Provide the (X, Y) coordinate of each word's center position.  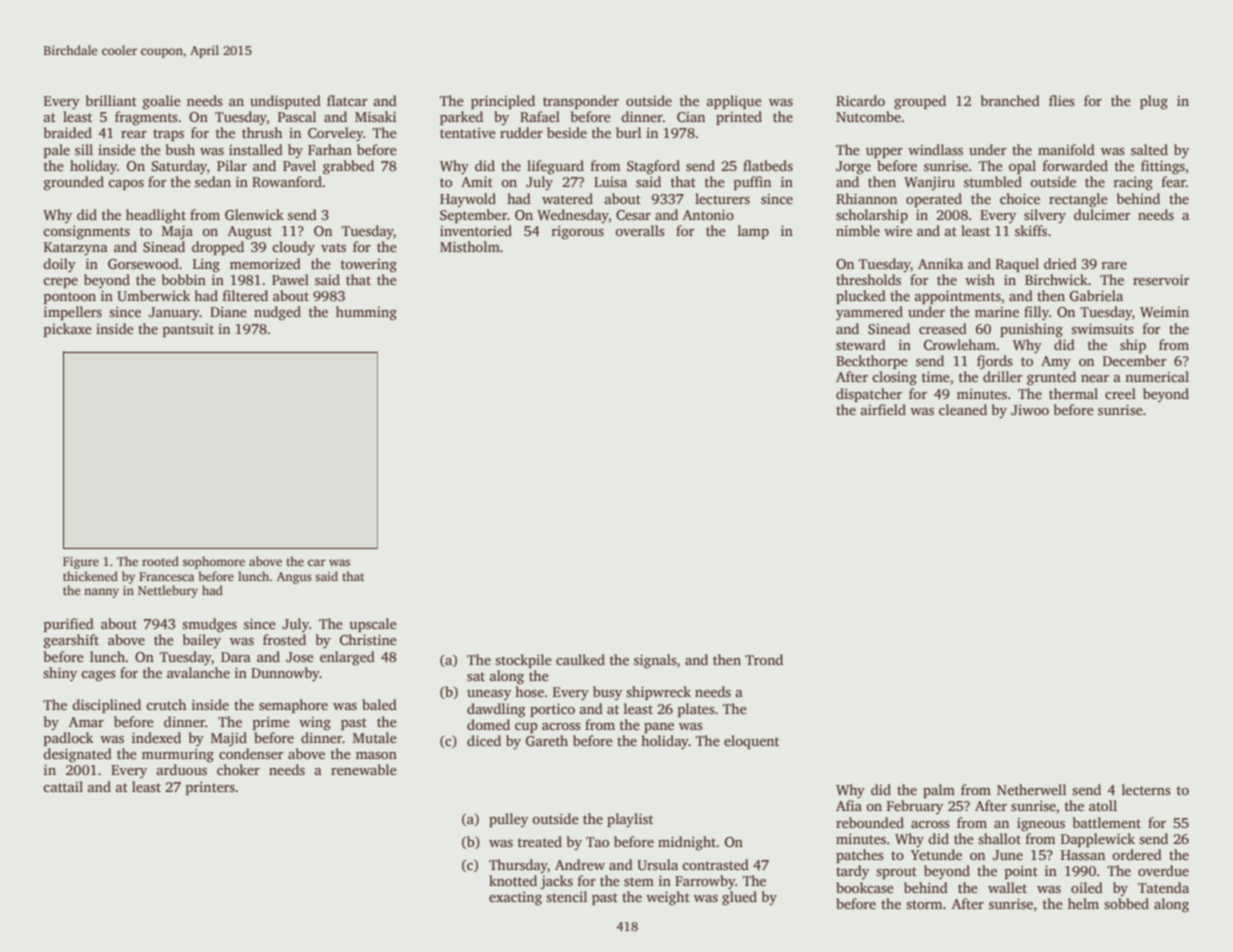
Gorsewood (143, 263)
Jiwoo (1030, 410)
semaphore (293, 706)
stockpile (523, 661)
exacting (515, 899)
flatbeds (768, 165)
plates (696, 710)
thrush (262, 132)
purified (69, 625)
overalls (640, 230)
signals (655, 661)
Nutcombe (868, 116)
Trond (764, 659)
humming (366, 313)
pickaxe (68, 330)
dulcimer (1102, 214)
